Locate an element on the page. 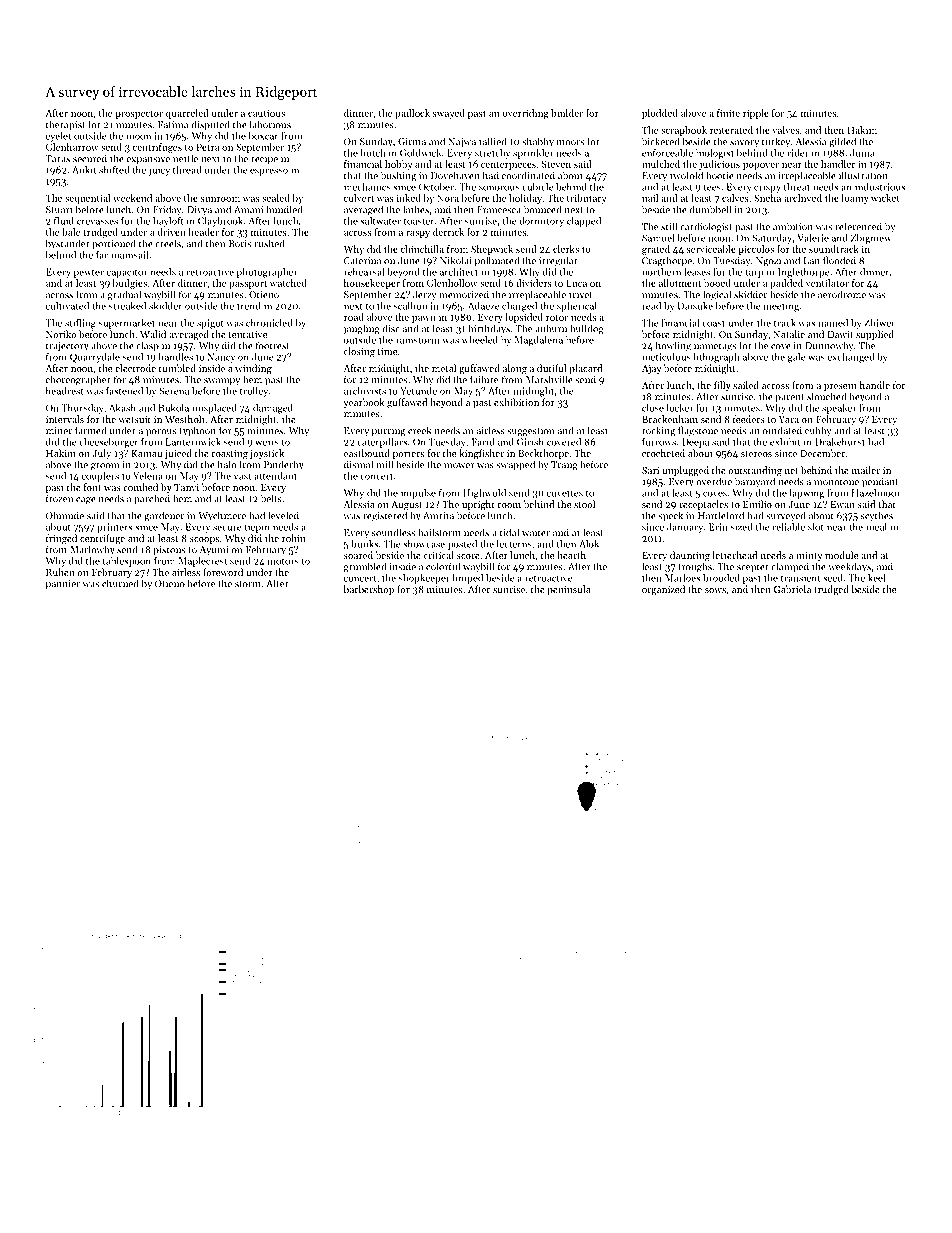  Gabriela is located at coordinates (792, 589).
